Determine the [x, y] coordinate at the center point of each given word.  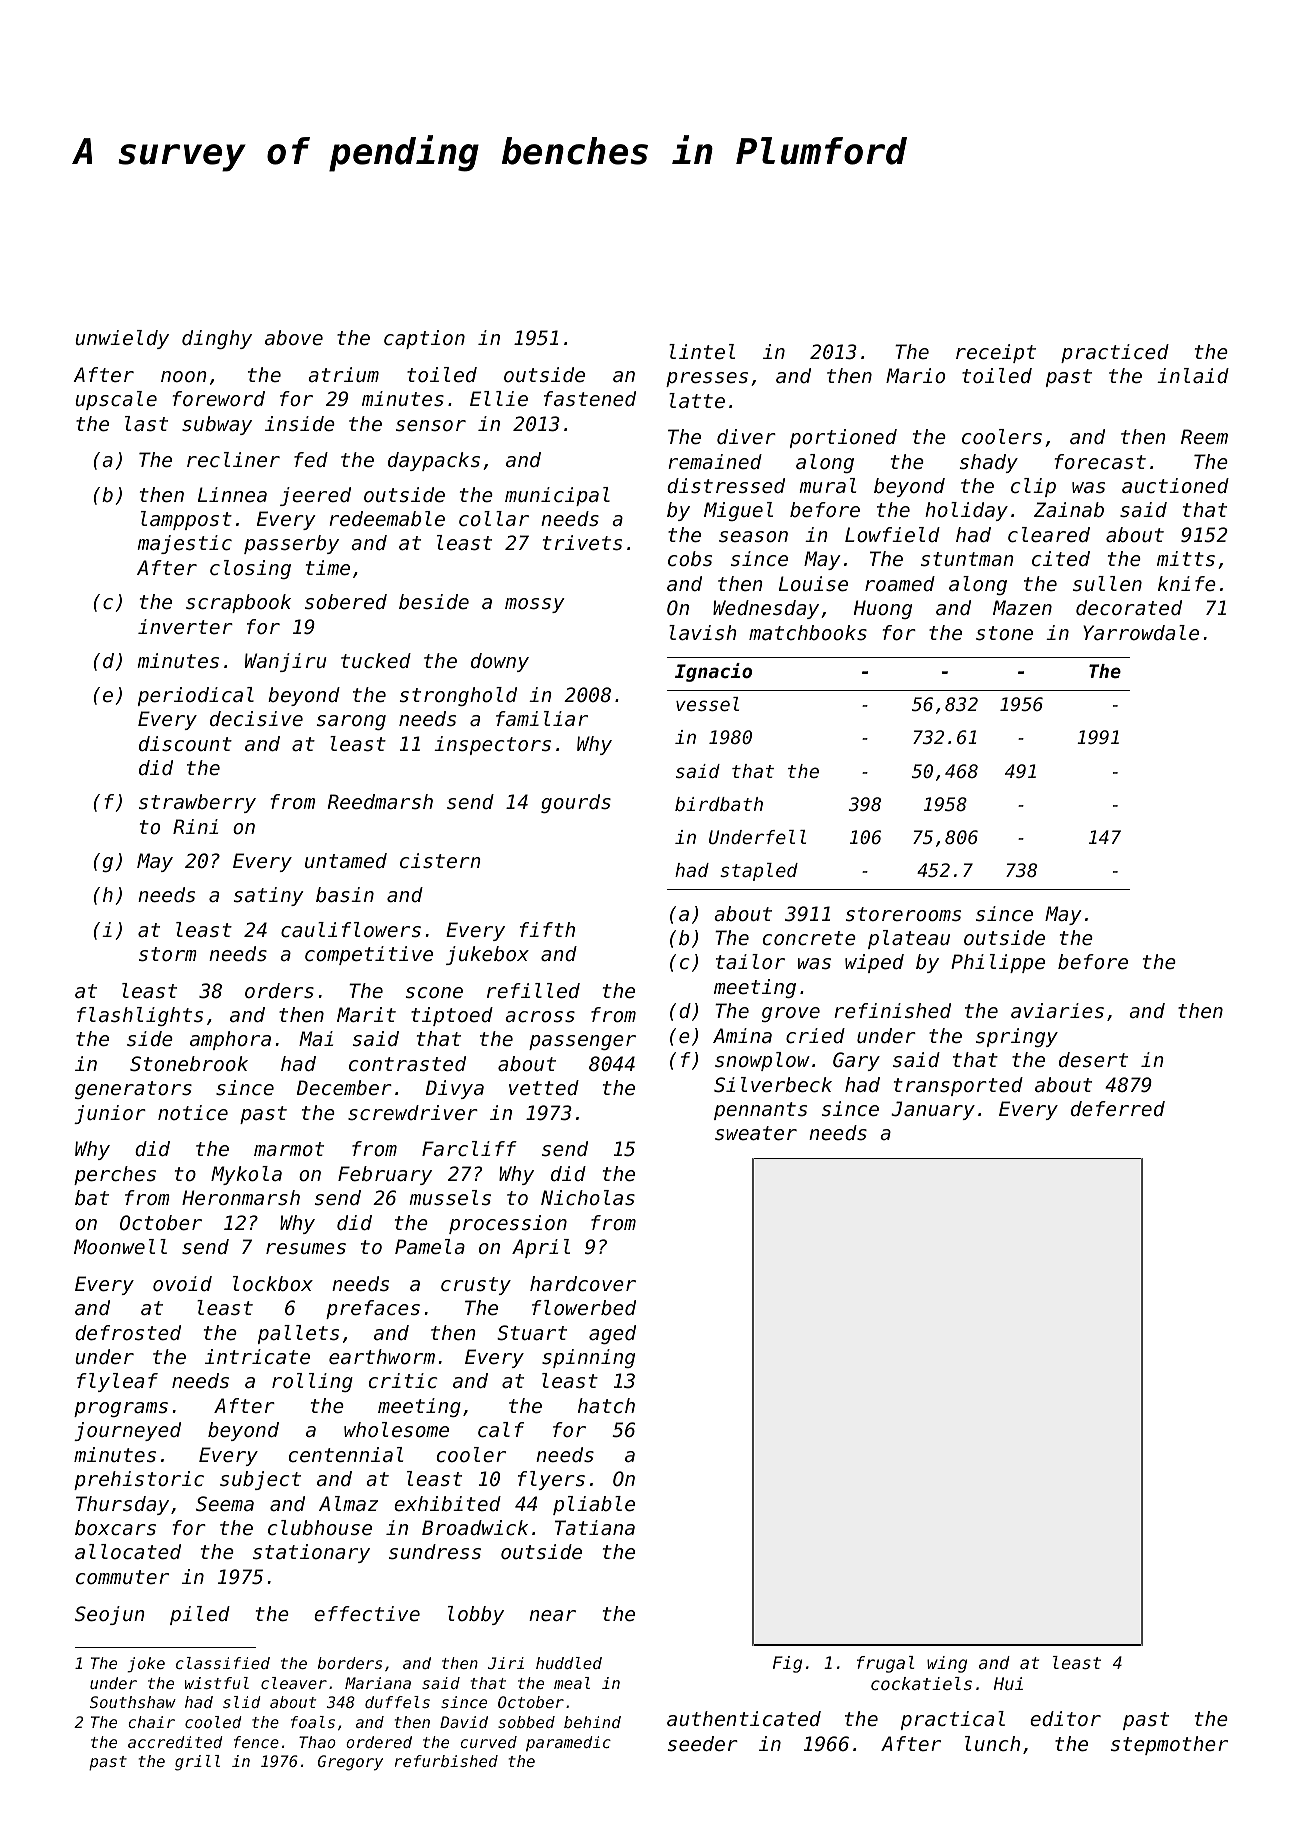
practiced [1115, 353]
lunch [992, 1744]
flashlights [140, 1016]
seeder [703, 1744]
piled [200, 1615]
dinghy [217, 339]
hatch [606, 1406]
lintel [702, 352]
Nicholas [588, 1198]
